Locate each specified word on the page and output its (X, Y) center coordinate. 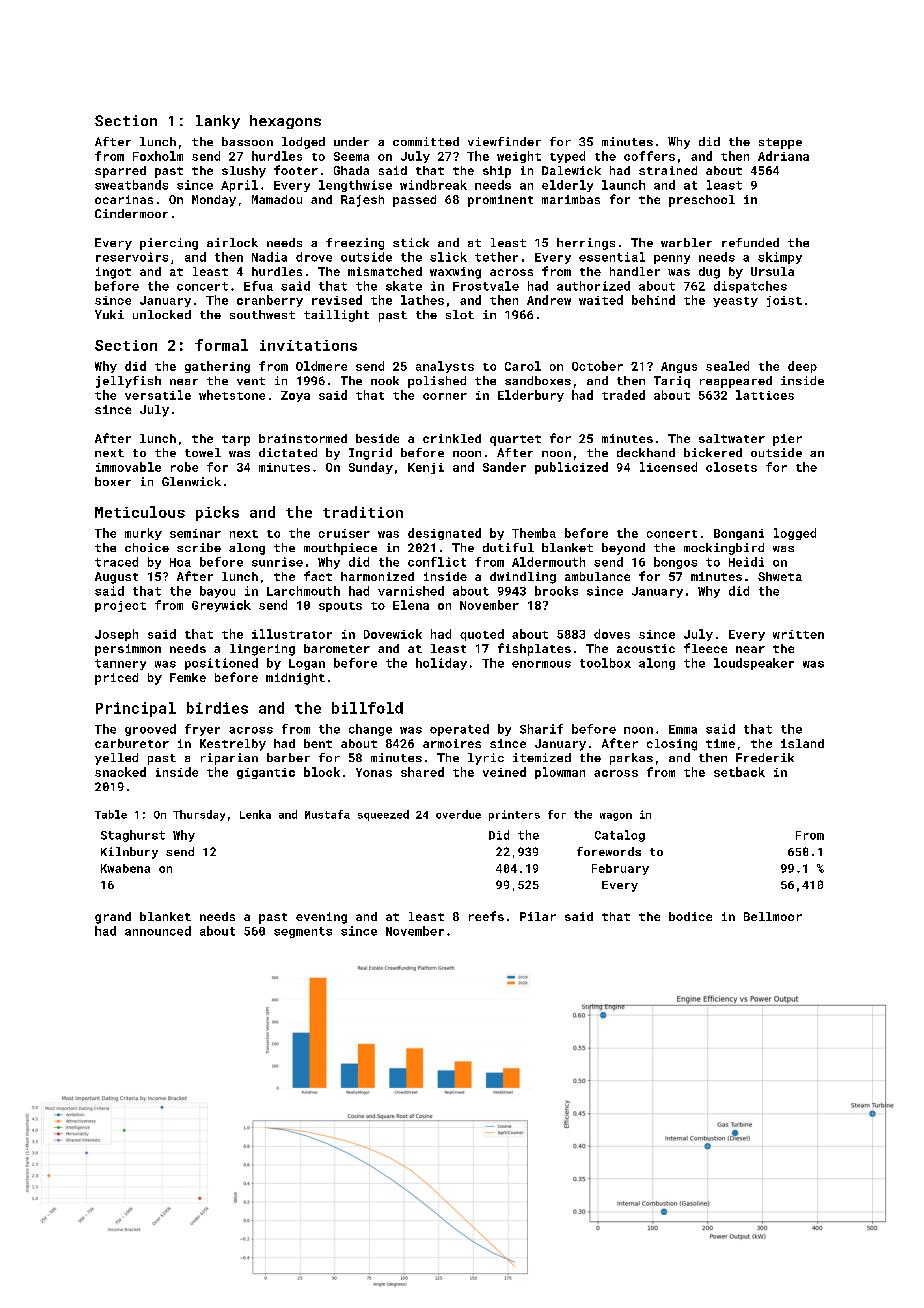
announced (158, 931)
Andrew (549, 300)
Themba (534, 533)
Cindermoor (131, 213)
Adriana (783, 156)
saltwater (732, 438)
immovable (128, 467)
